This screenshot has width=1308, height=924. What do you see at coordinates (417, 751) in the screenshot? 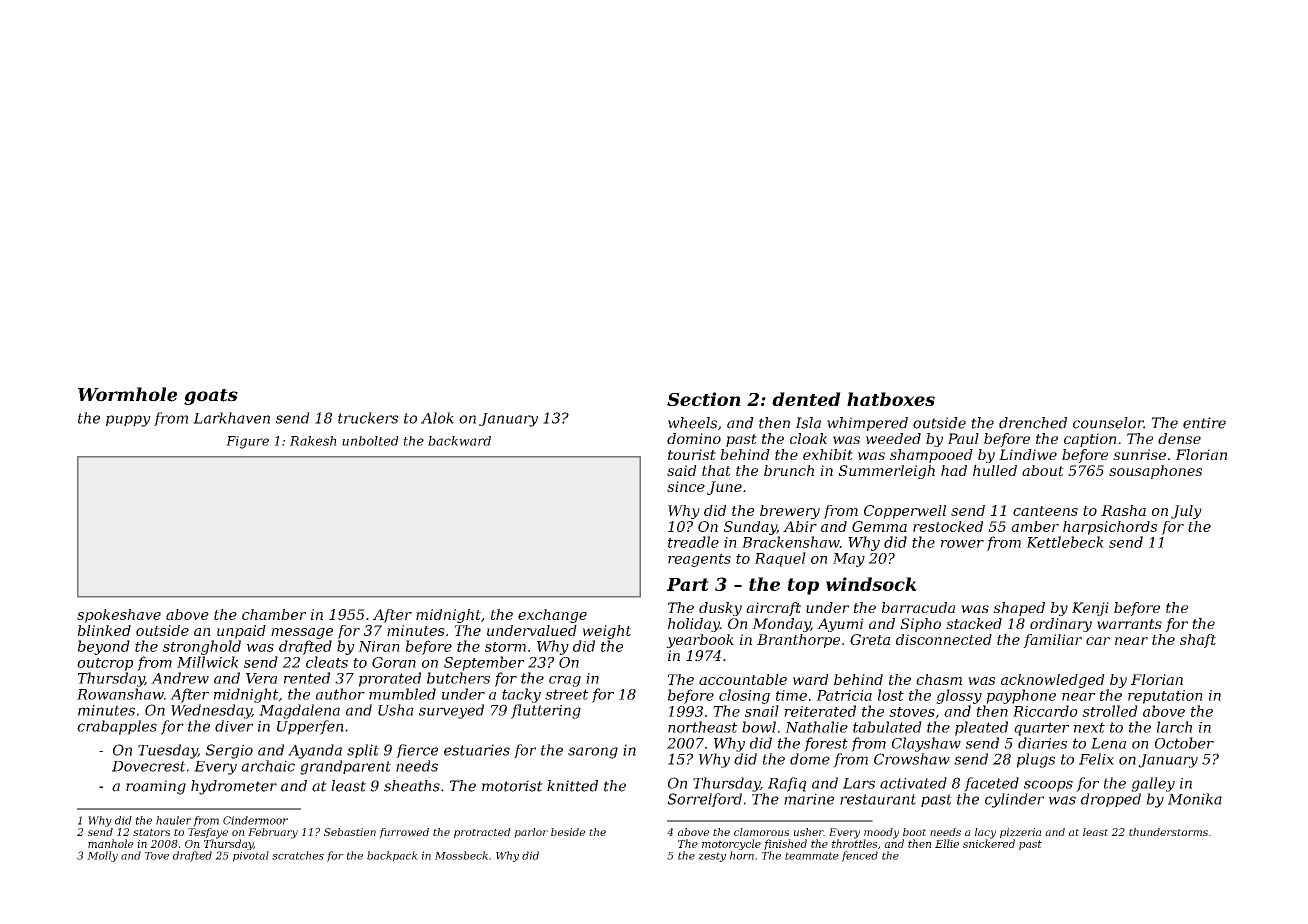
I see `fierce` at bounding box center [417, 751].
